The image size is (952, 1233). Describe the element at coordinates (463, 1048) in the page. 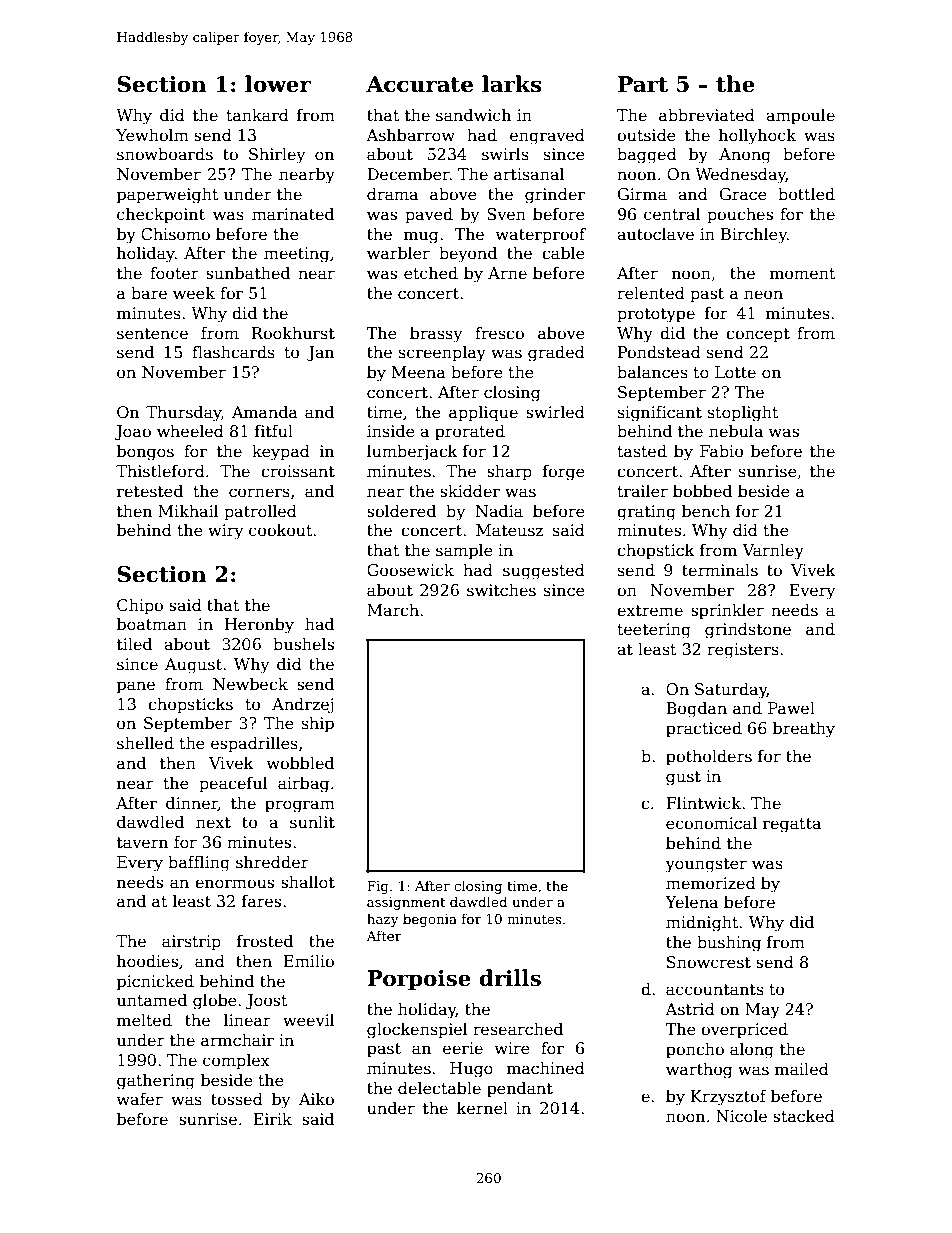

I see `eerie` at that location.
